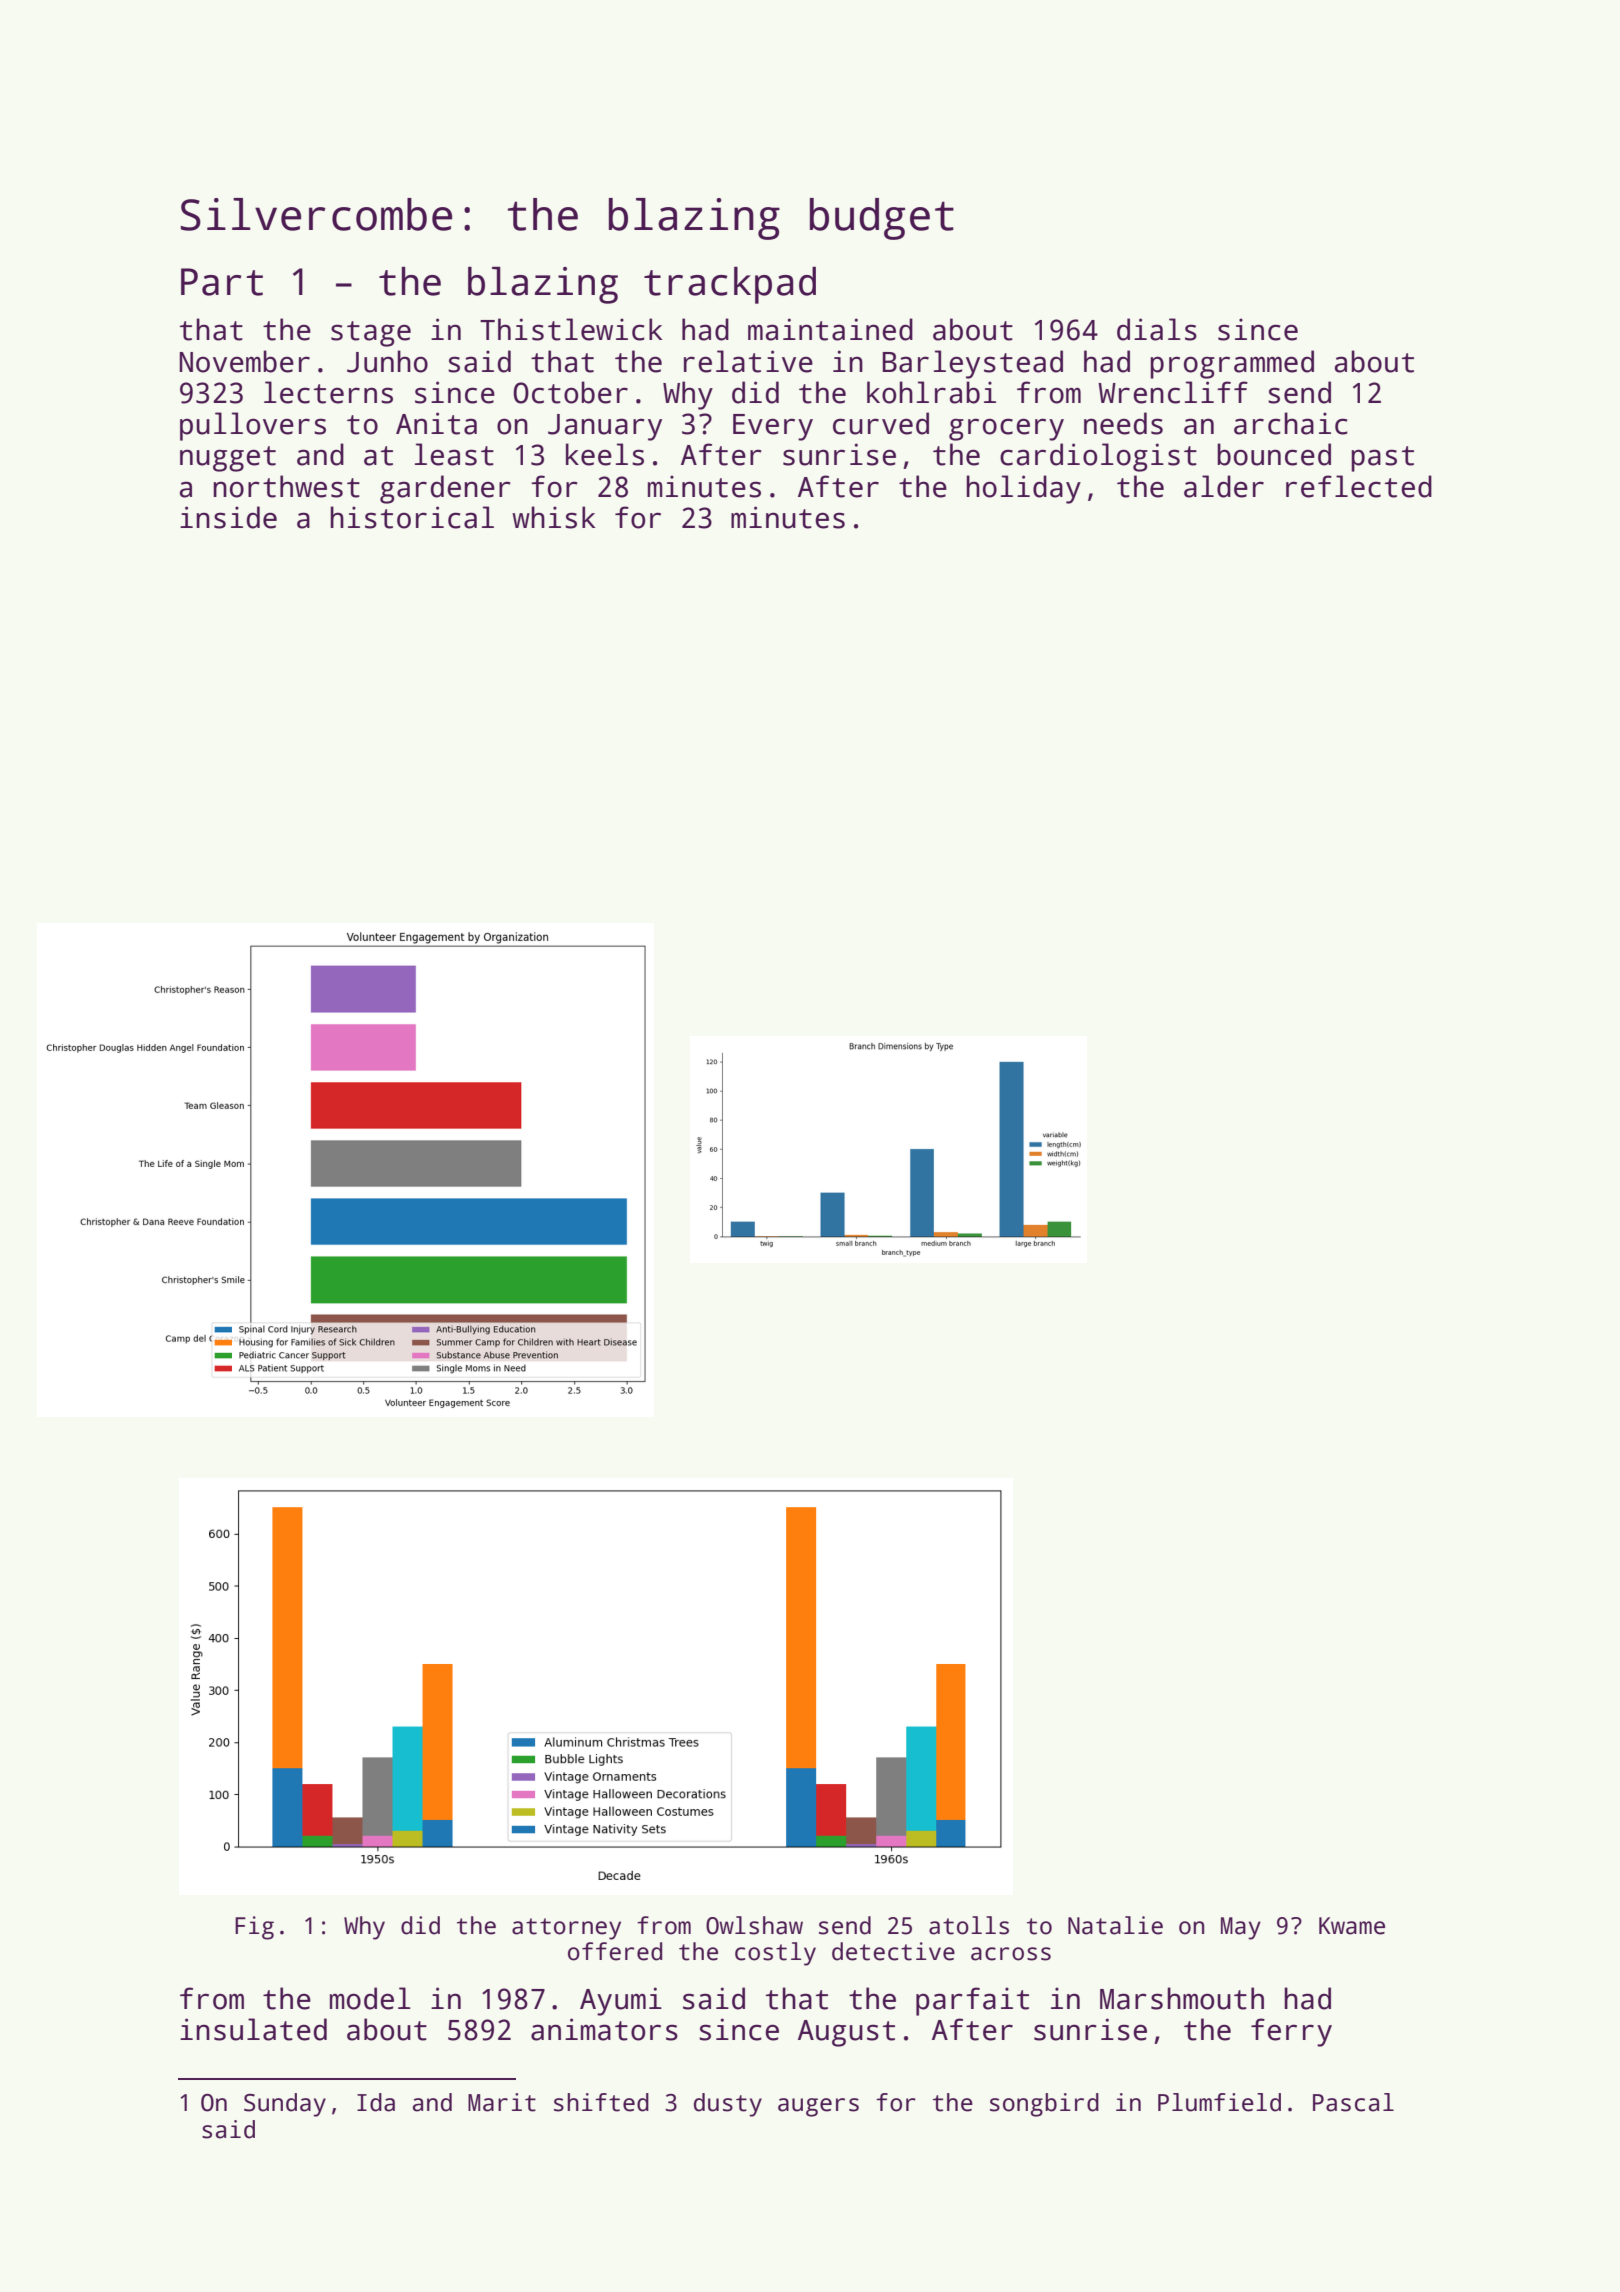  Describe the element at coordinates (754, 1925) in the document. I see `Owlshaw` at that location.
